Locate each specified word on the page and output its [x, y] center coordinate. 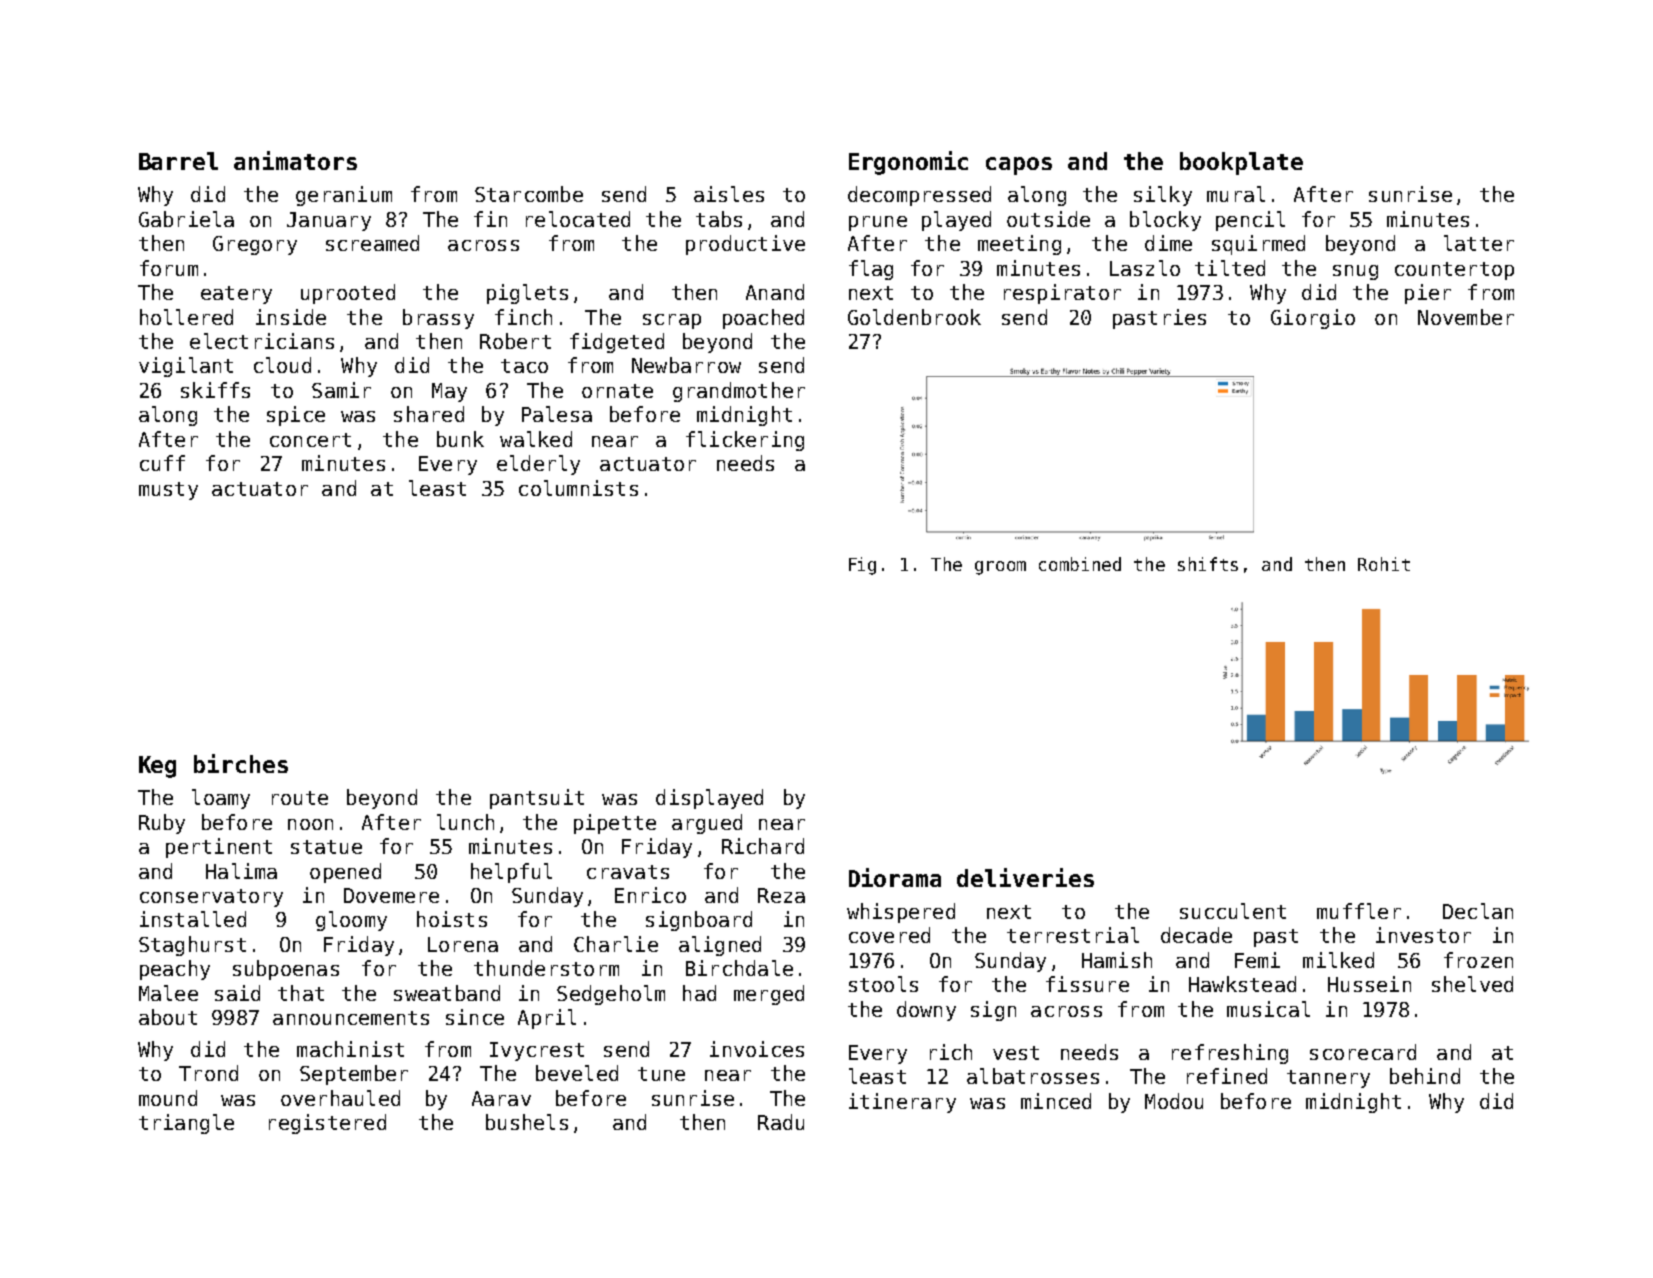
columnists [578, 488]
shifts [1208, 564]
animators [295, 160]
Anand [775, 292]
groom [1000, 568]
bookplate [1241, 163]
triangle [186, 1124]
